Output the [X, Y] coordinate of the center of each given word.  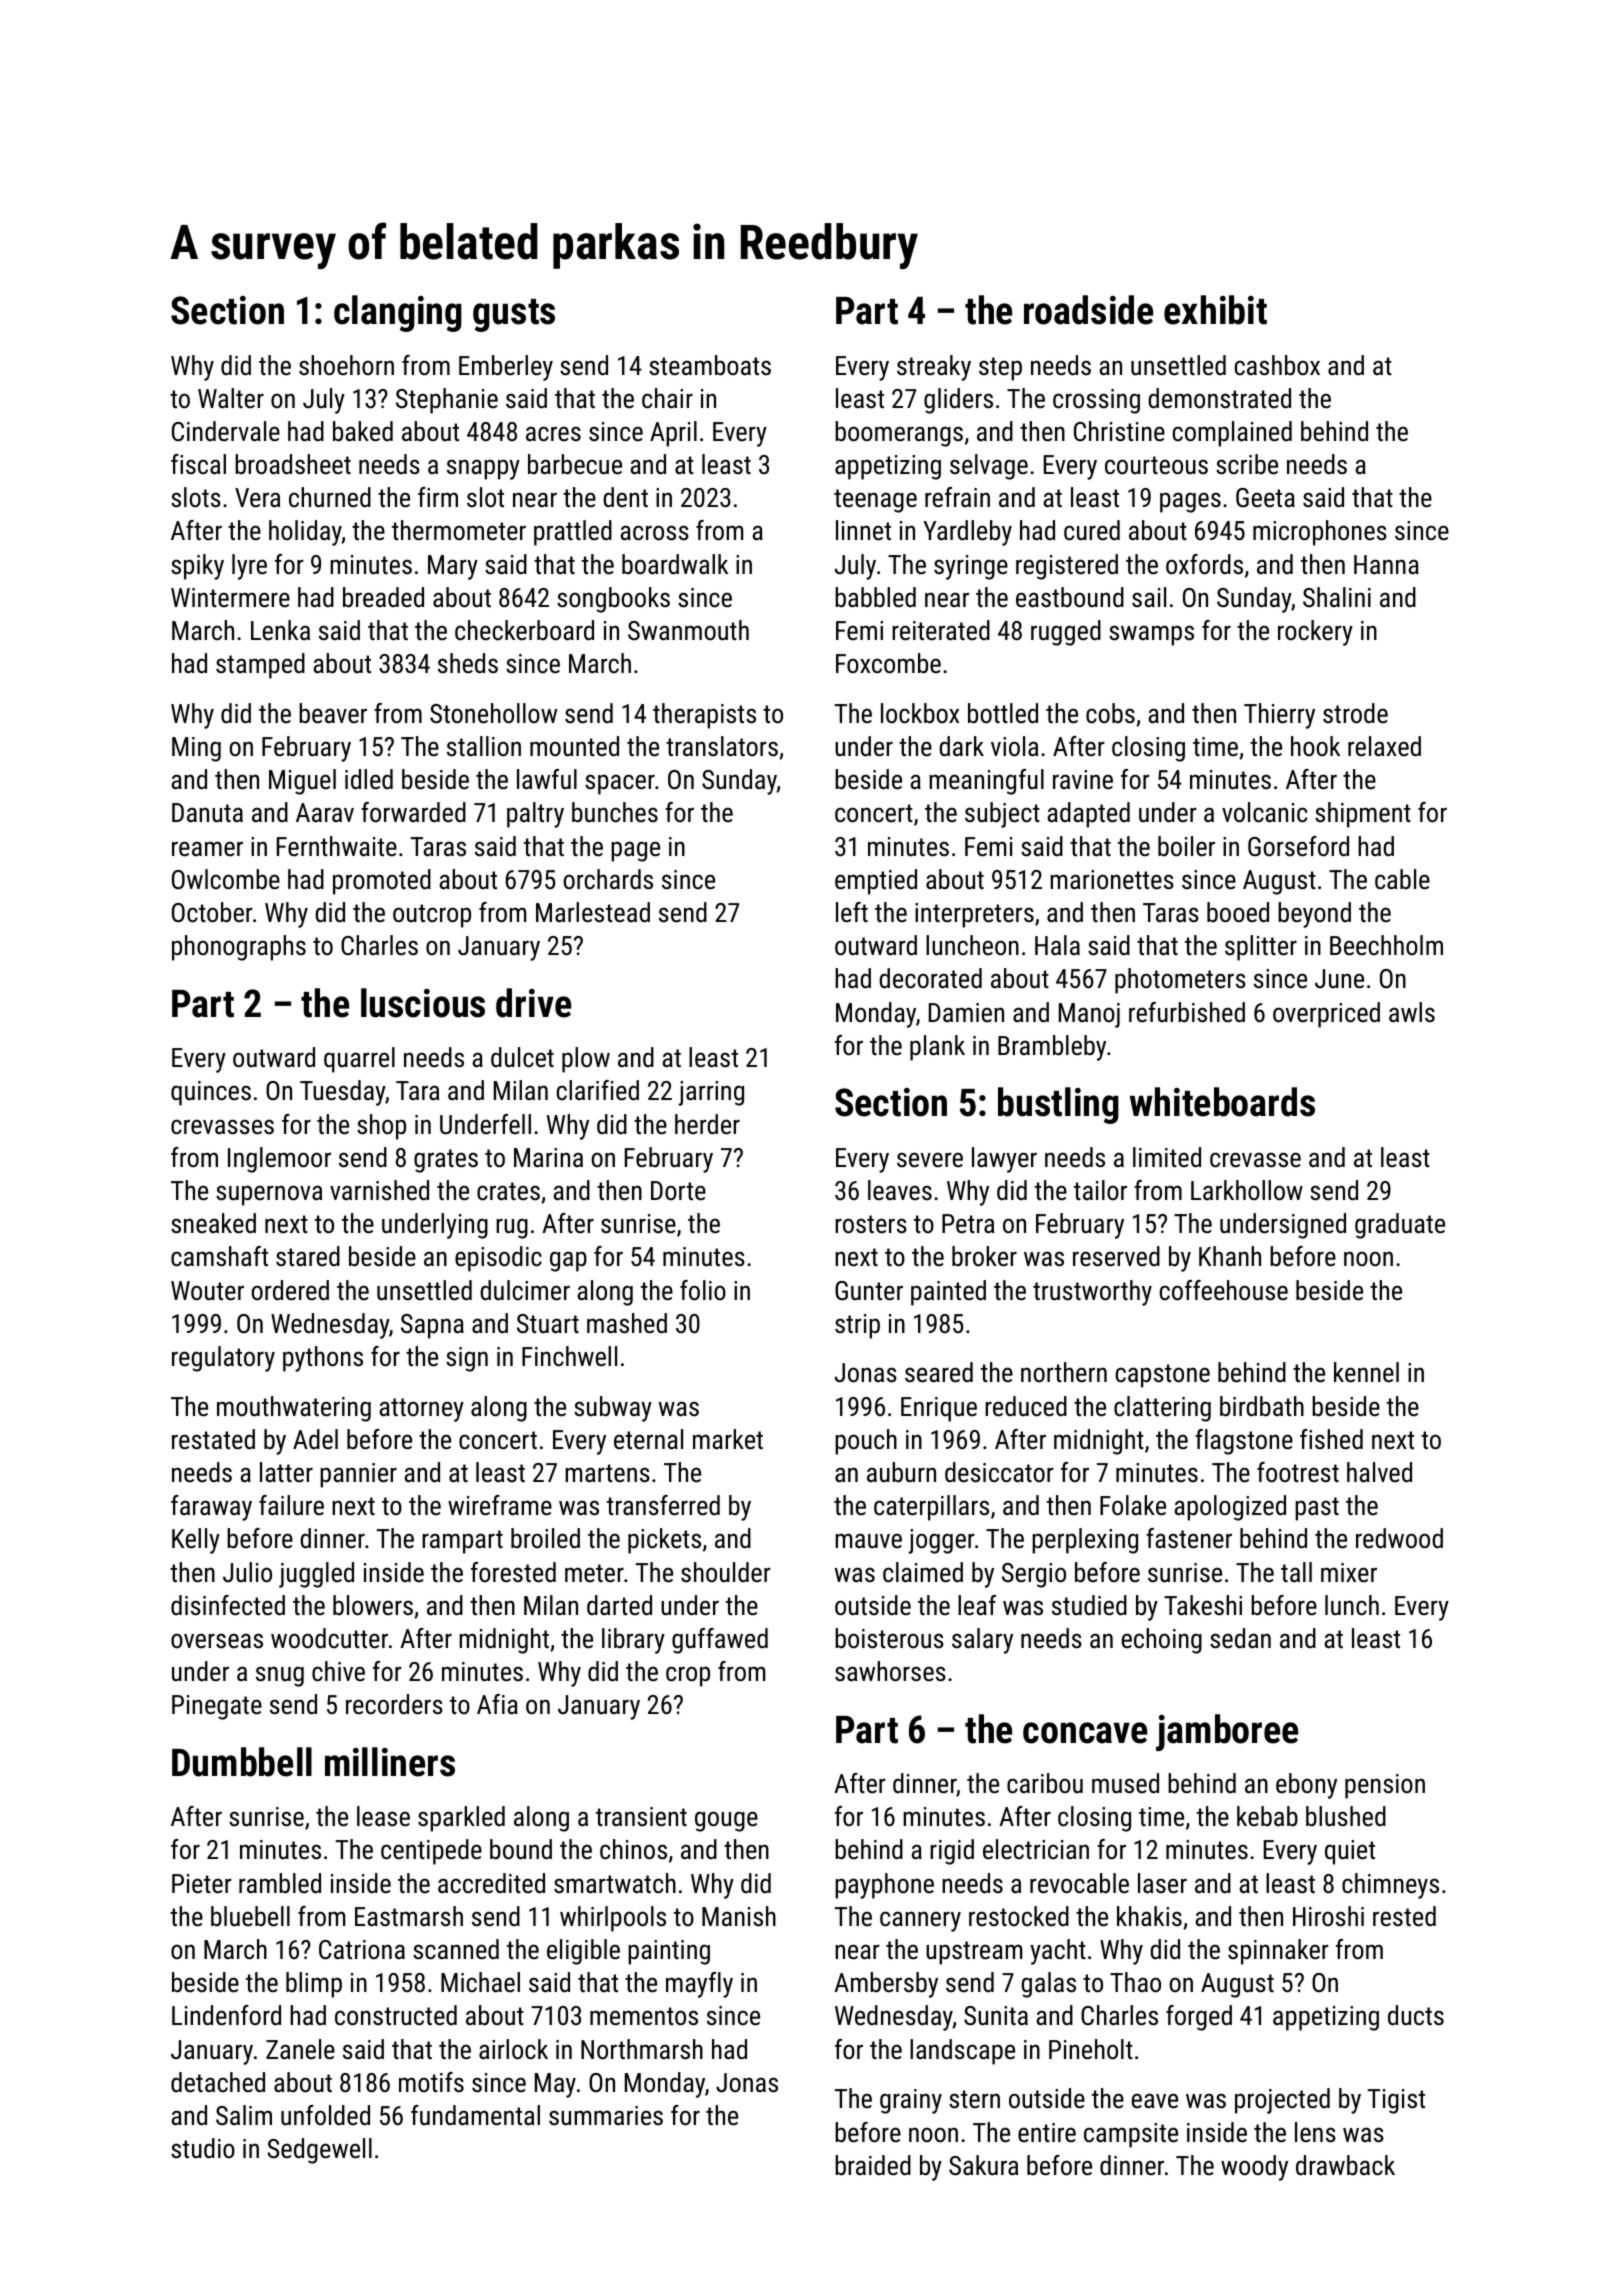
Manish [739, 1916]
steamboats [710, 365]
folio [703, 1290]
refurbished [1187, 1012]
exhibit [1215, 310]
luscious [423, 1003]
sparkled [461, 1819]
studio [203, 2148]
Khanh [1230, 1256]
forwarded [413, 812]
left [852, 912]
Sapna [432, 1326]
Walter [231, 398]
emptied [876, 882]
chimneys [1390, 1886]
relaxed [1384, 746]
